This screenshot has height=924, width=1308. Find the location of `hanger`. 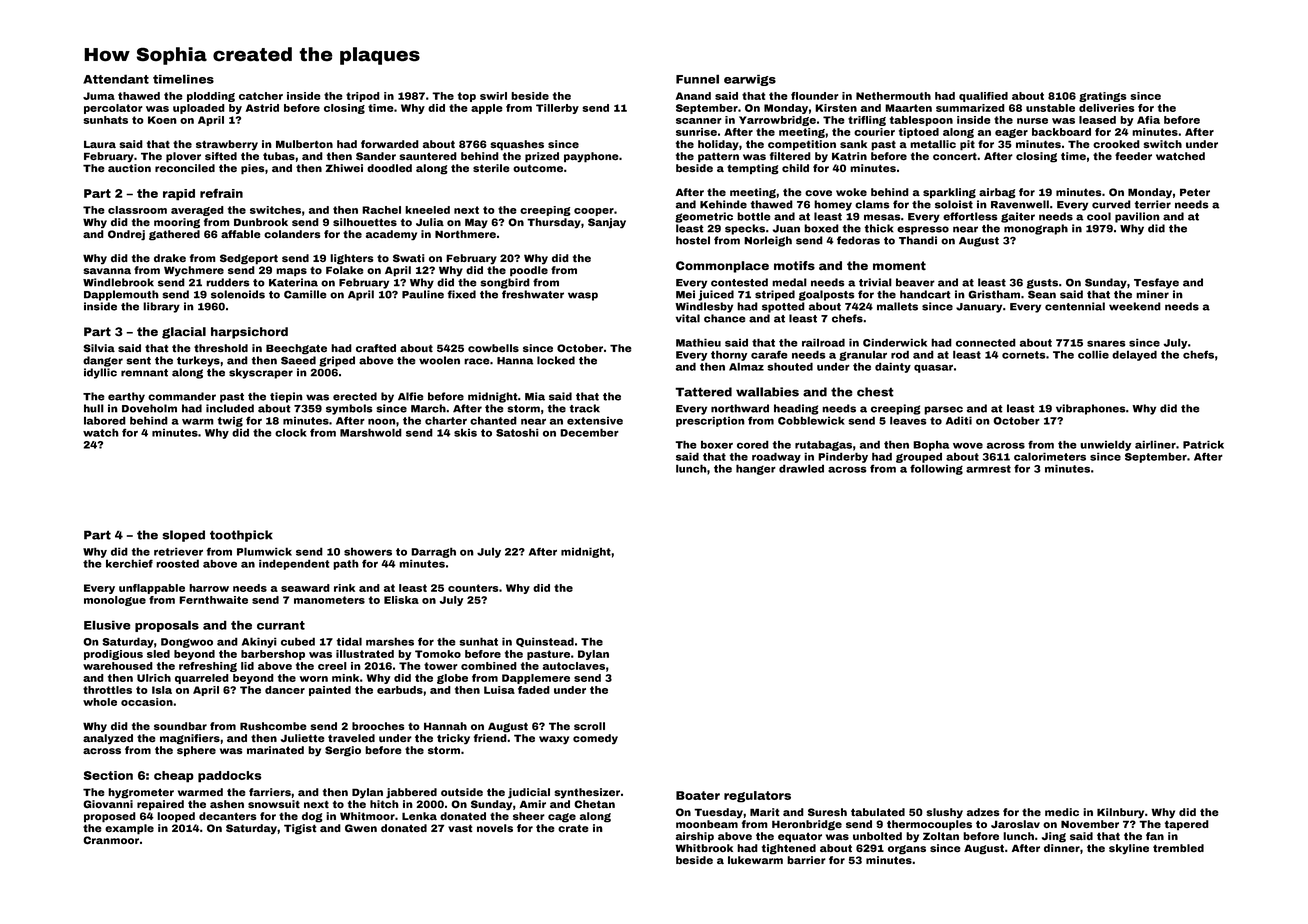

hanger is located at coordinates (756, 469).
